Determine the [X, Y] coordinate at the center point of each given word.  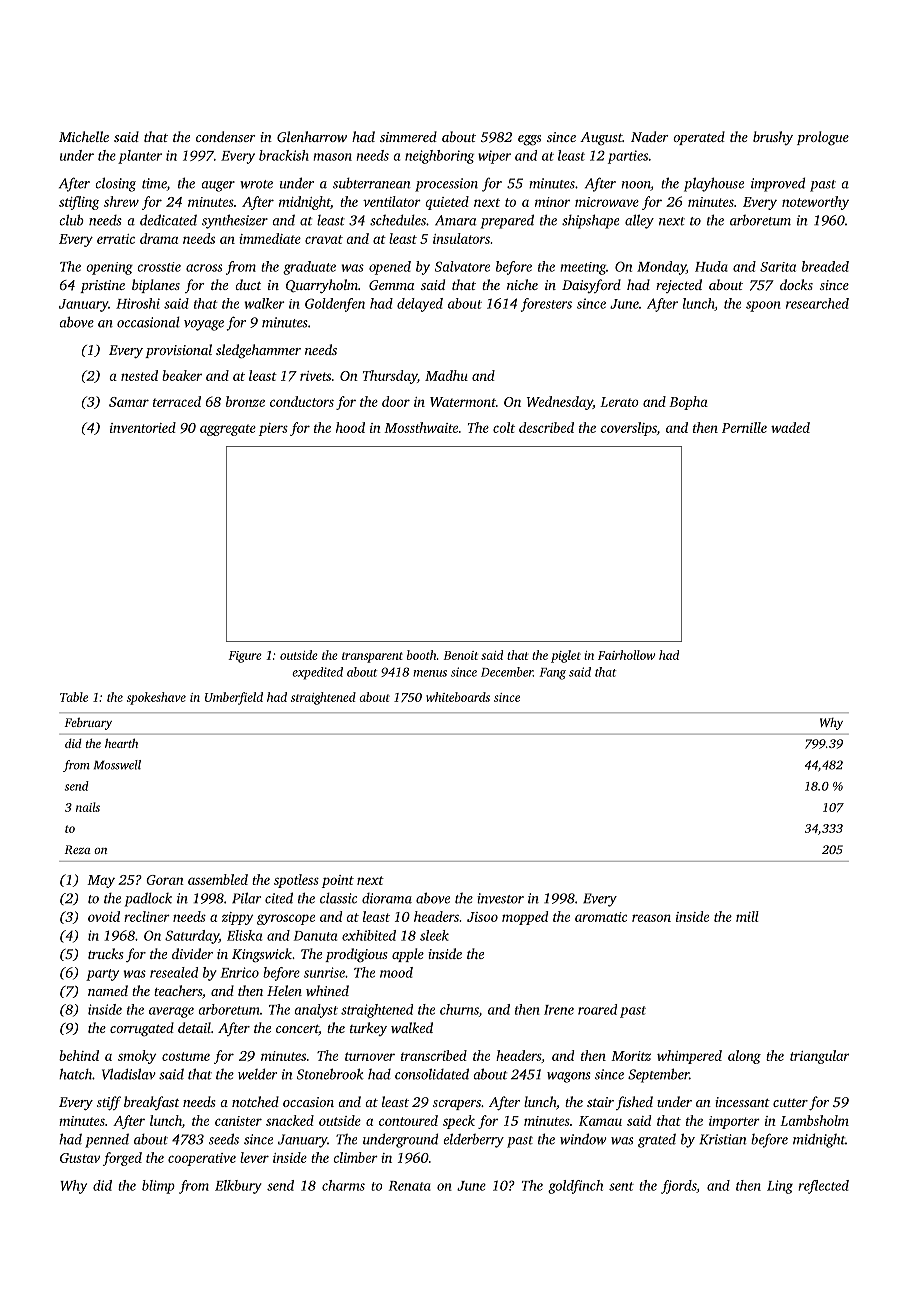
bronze [245, 401]
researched [817, 303]
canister [238, 1121]
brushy [773, 138]
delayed [420, 305]
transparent [372, 657]
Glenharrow [312, 136]
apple [408, 955]
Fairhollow [627, 655]
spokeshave [156, 698]
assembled [218, 879]
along [744, 1057]
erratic [116, 239]
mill [747, 916]
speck [459, 1122]
